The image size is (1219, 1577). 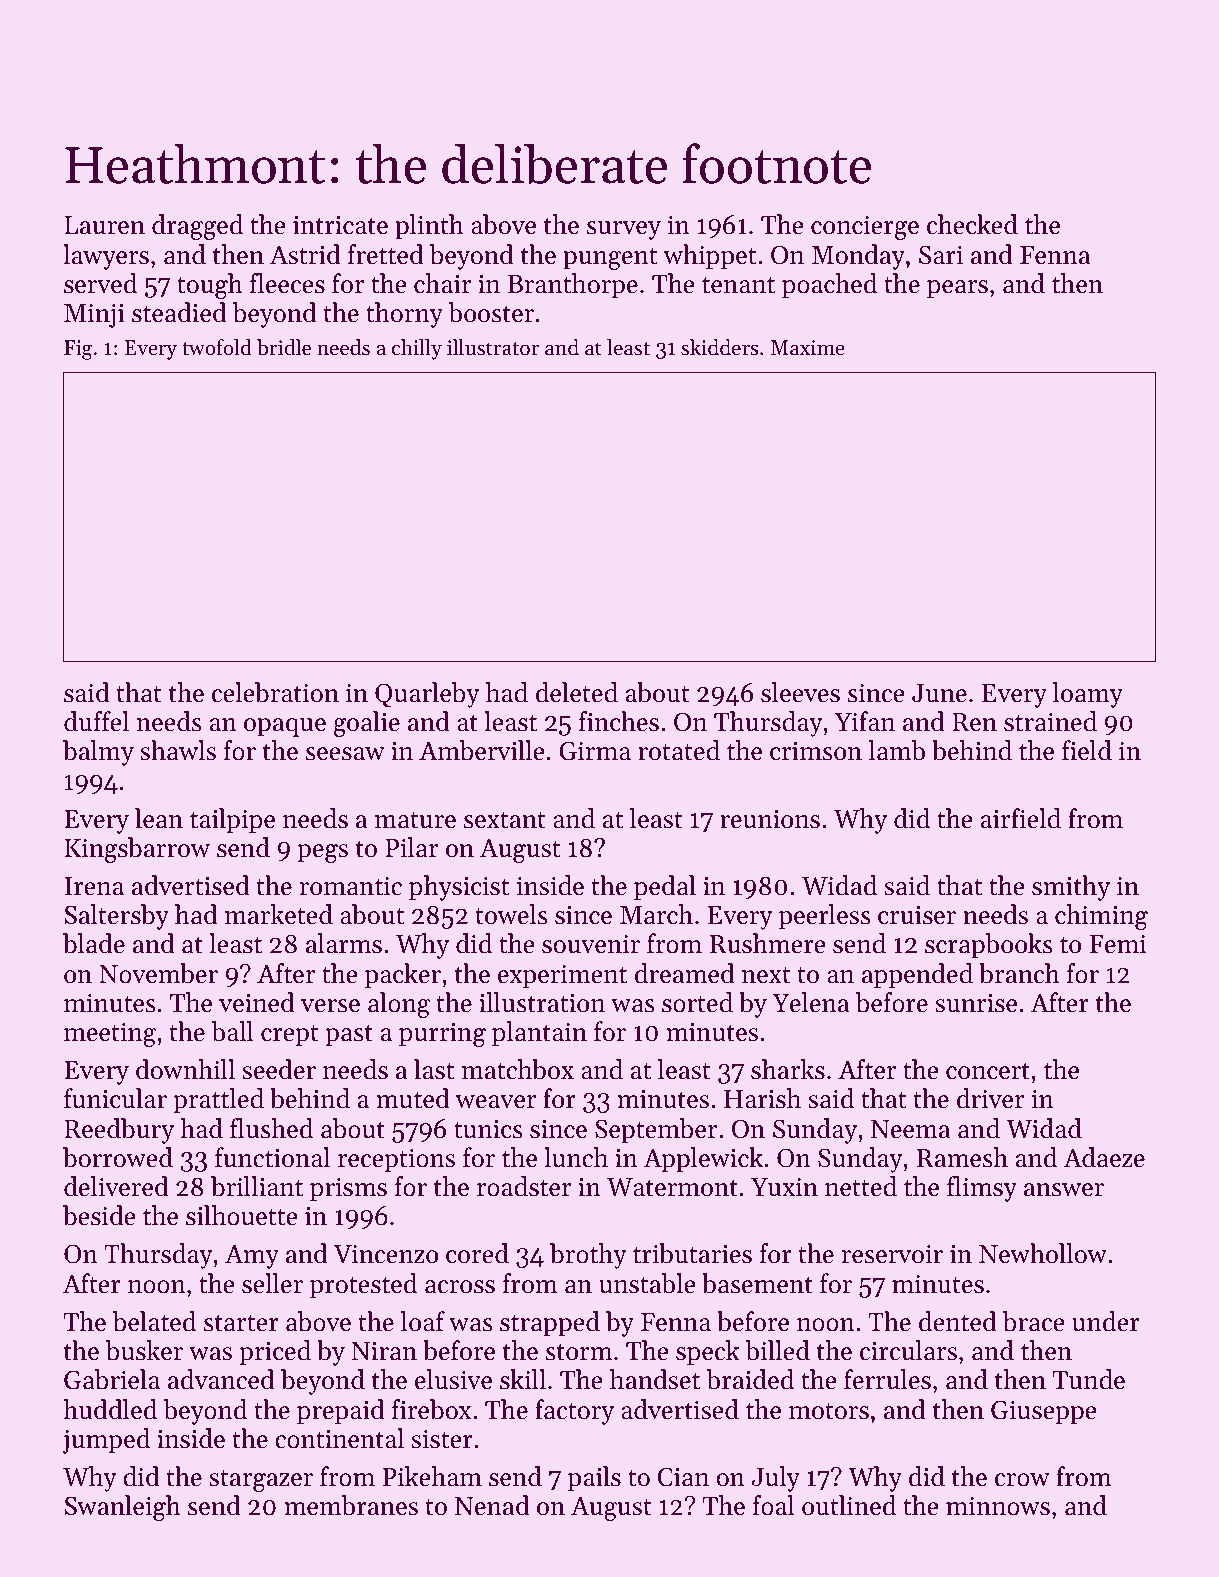 I want to click on pears, so click(x=957, y=289).
